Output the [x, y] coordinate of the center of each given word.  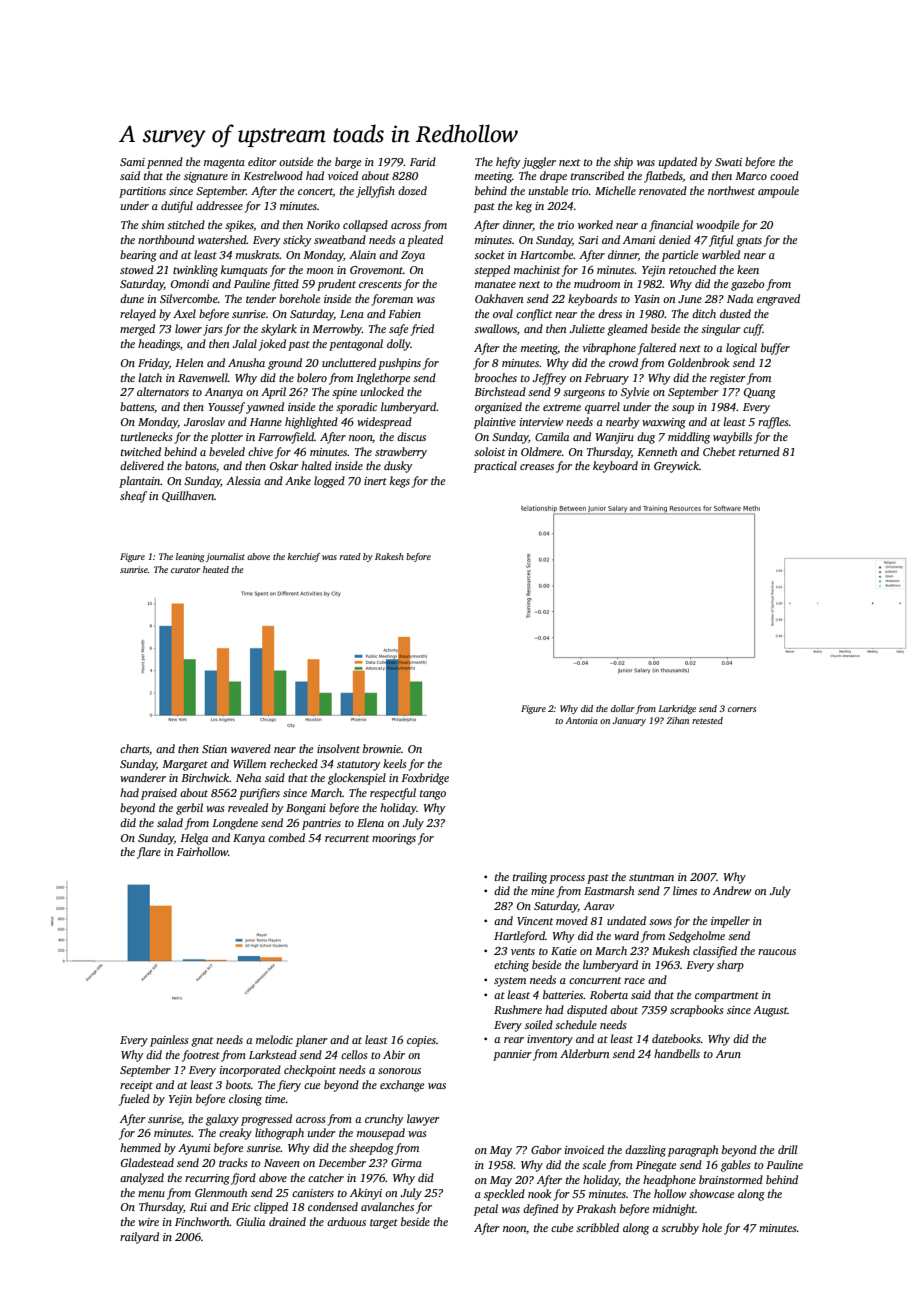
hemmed [140, 1147]
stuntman [651, 877]
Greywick [676, 467]
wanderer [143, 777]
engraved [778, 300]
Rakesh [389, 556]
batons [200, 465]
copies [421, 1041]
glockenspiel [357, 779]
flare [149, 853]
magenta [224, 164]
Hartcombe [546, 254]
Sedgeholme [696, 937]
